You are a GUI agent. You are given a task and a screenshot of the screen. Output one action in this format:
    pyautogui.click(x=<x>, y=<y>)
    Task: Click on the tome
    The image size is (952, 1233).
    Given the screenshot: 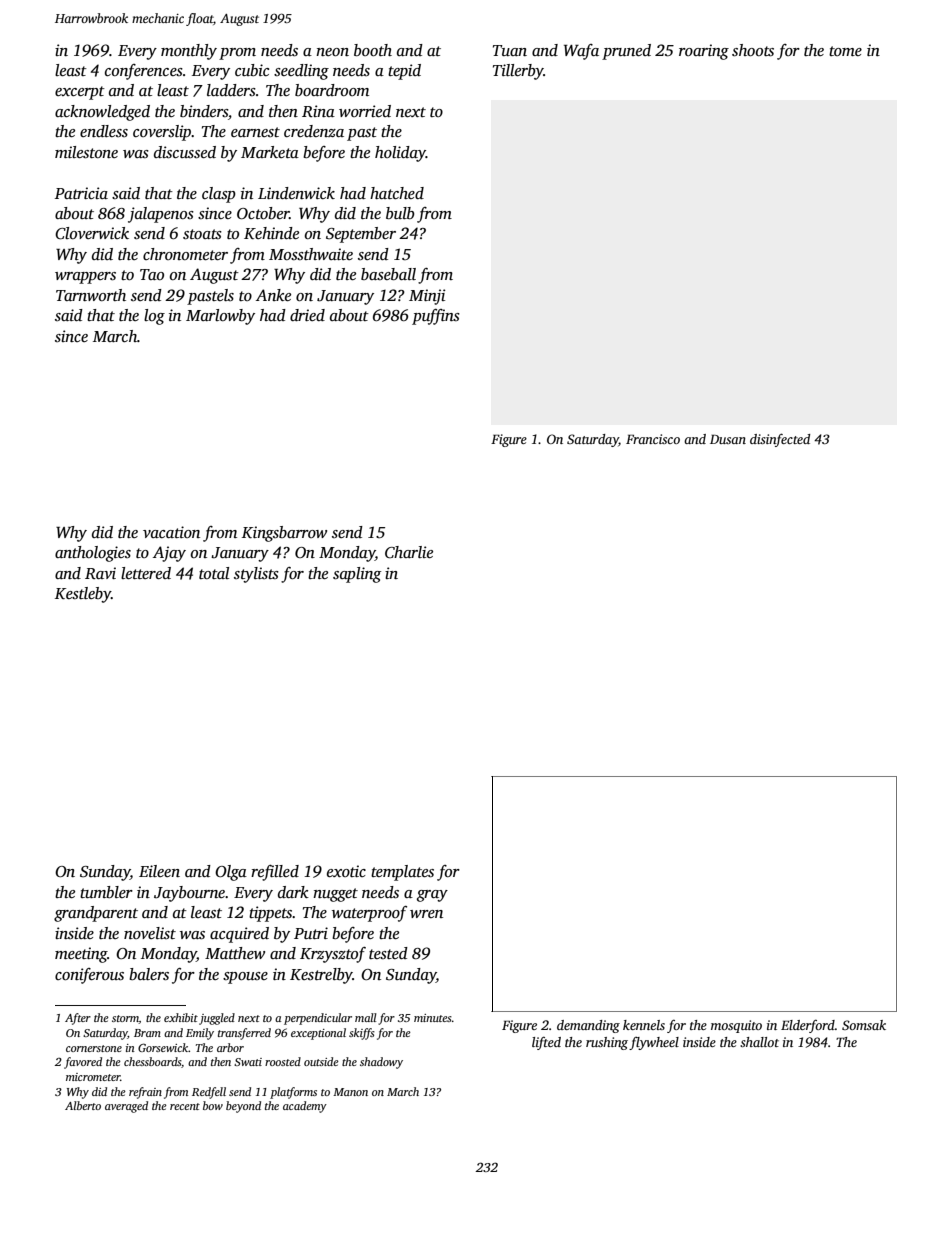 What is the action you would take?
    pyautogui.click(x=845, y=51)
